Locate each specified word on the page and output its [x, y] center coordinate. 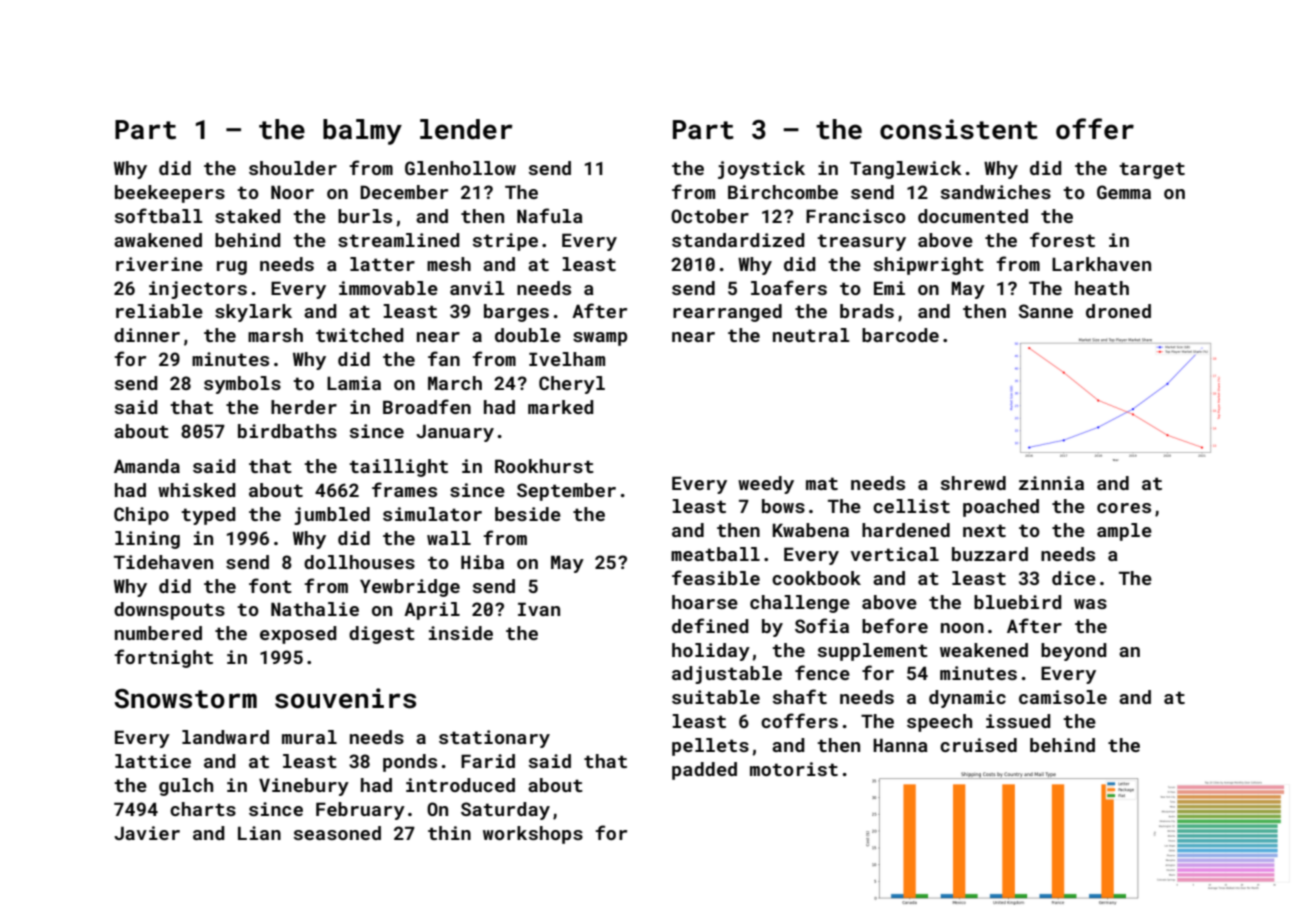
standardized [738, 240]
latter [382, 264]
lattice [153, 761]
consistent [959, 129]
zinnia [1051, 483]
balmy [362, 132]
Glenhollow [460, 168]
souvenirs [345, 698]
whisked [197, 490]
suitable [716, 697]
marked [561, 407]
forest [1062, 239]
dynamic [967, 699]
